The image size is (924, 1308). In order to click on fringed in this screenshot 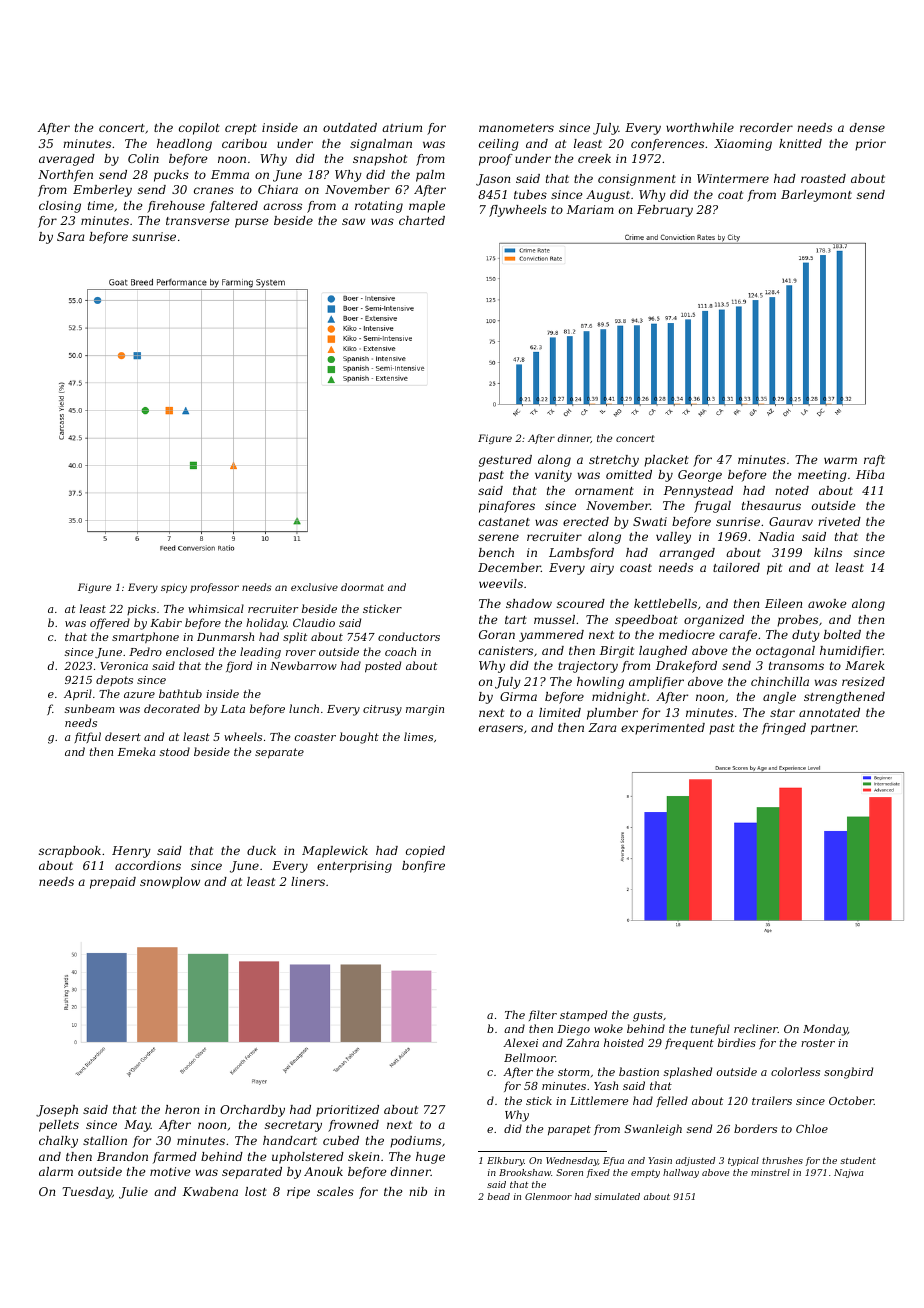, I will do `click(784, 729)`.
